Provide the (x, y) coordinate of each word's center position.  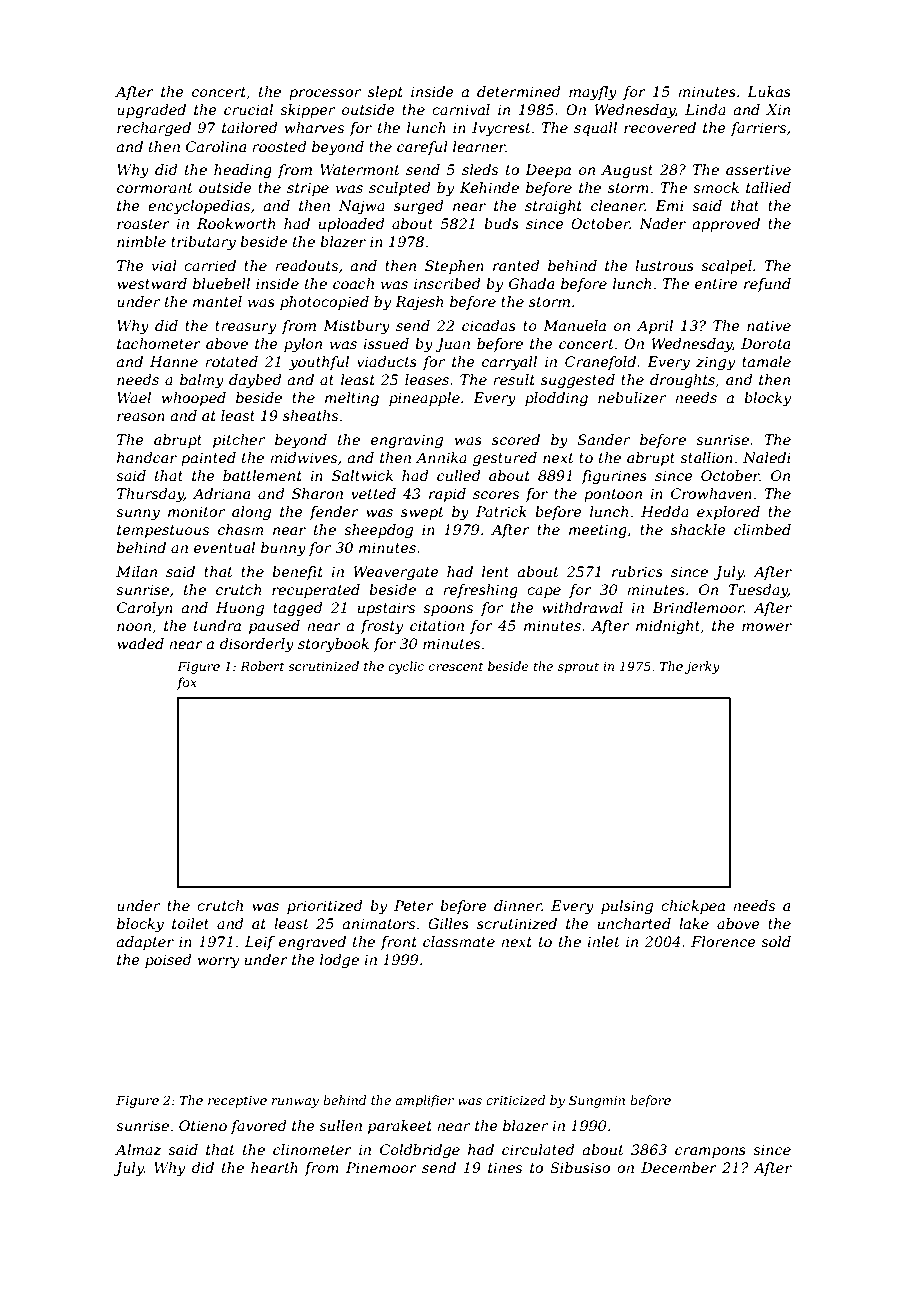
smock (716, 187)
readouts (306, 265)
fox (187, 683)
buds (501, 223)
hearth (274, 1167)
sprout (578, 668)
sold (776, 941)
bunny (283, 549)
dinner (518, 905)
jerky (702, 667)
